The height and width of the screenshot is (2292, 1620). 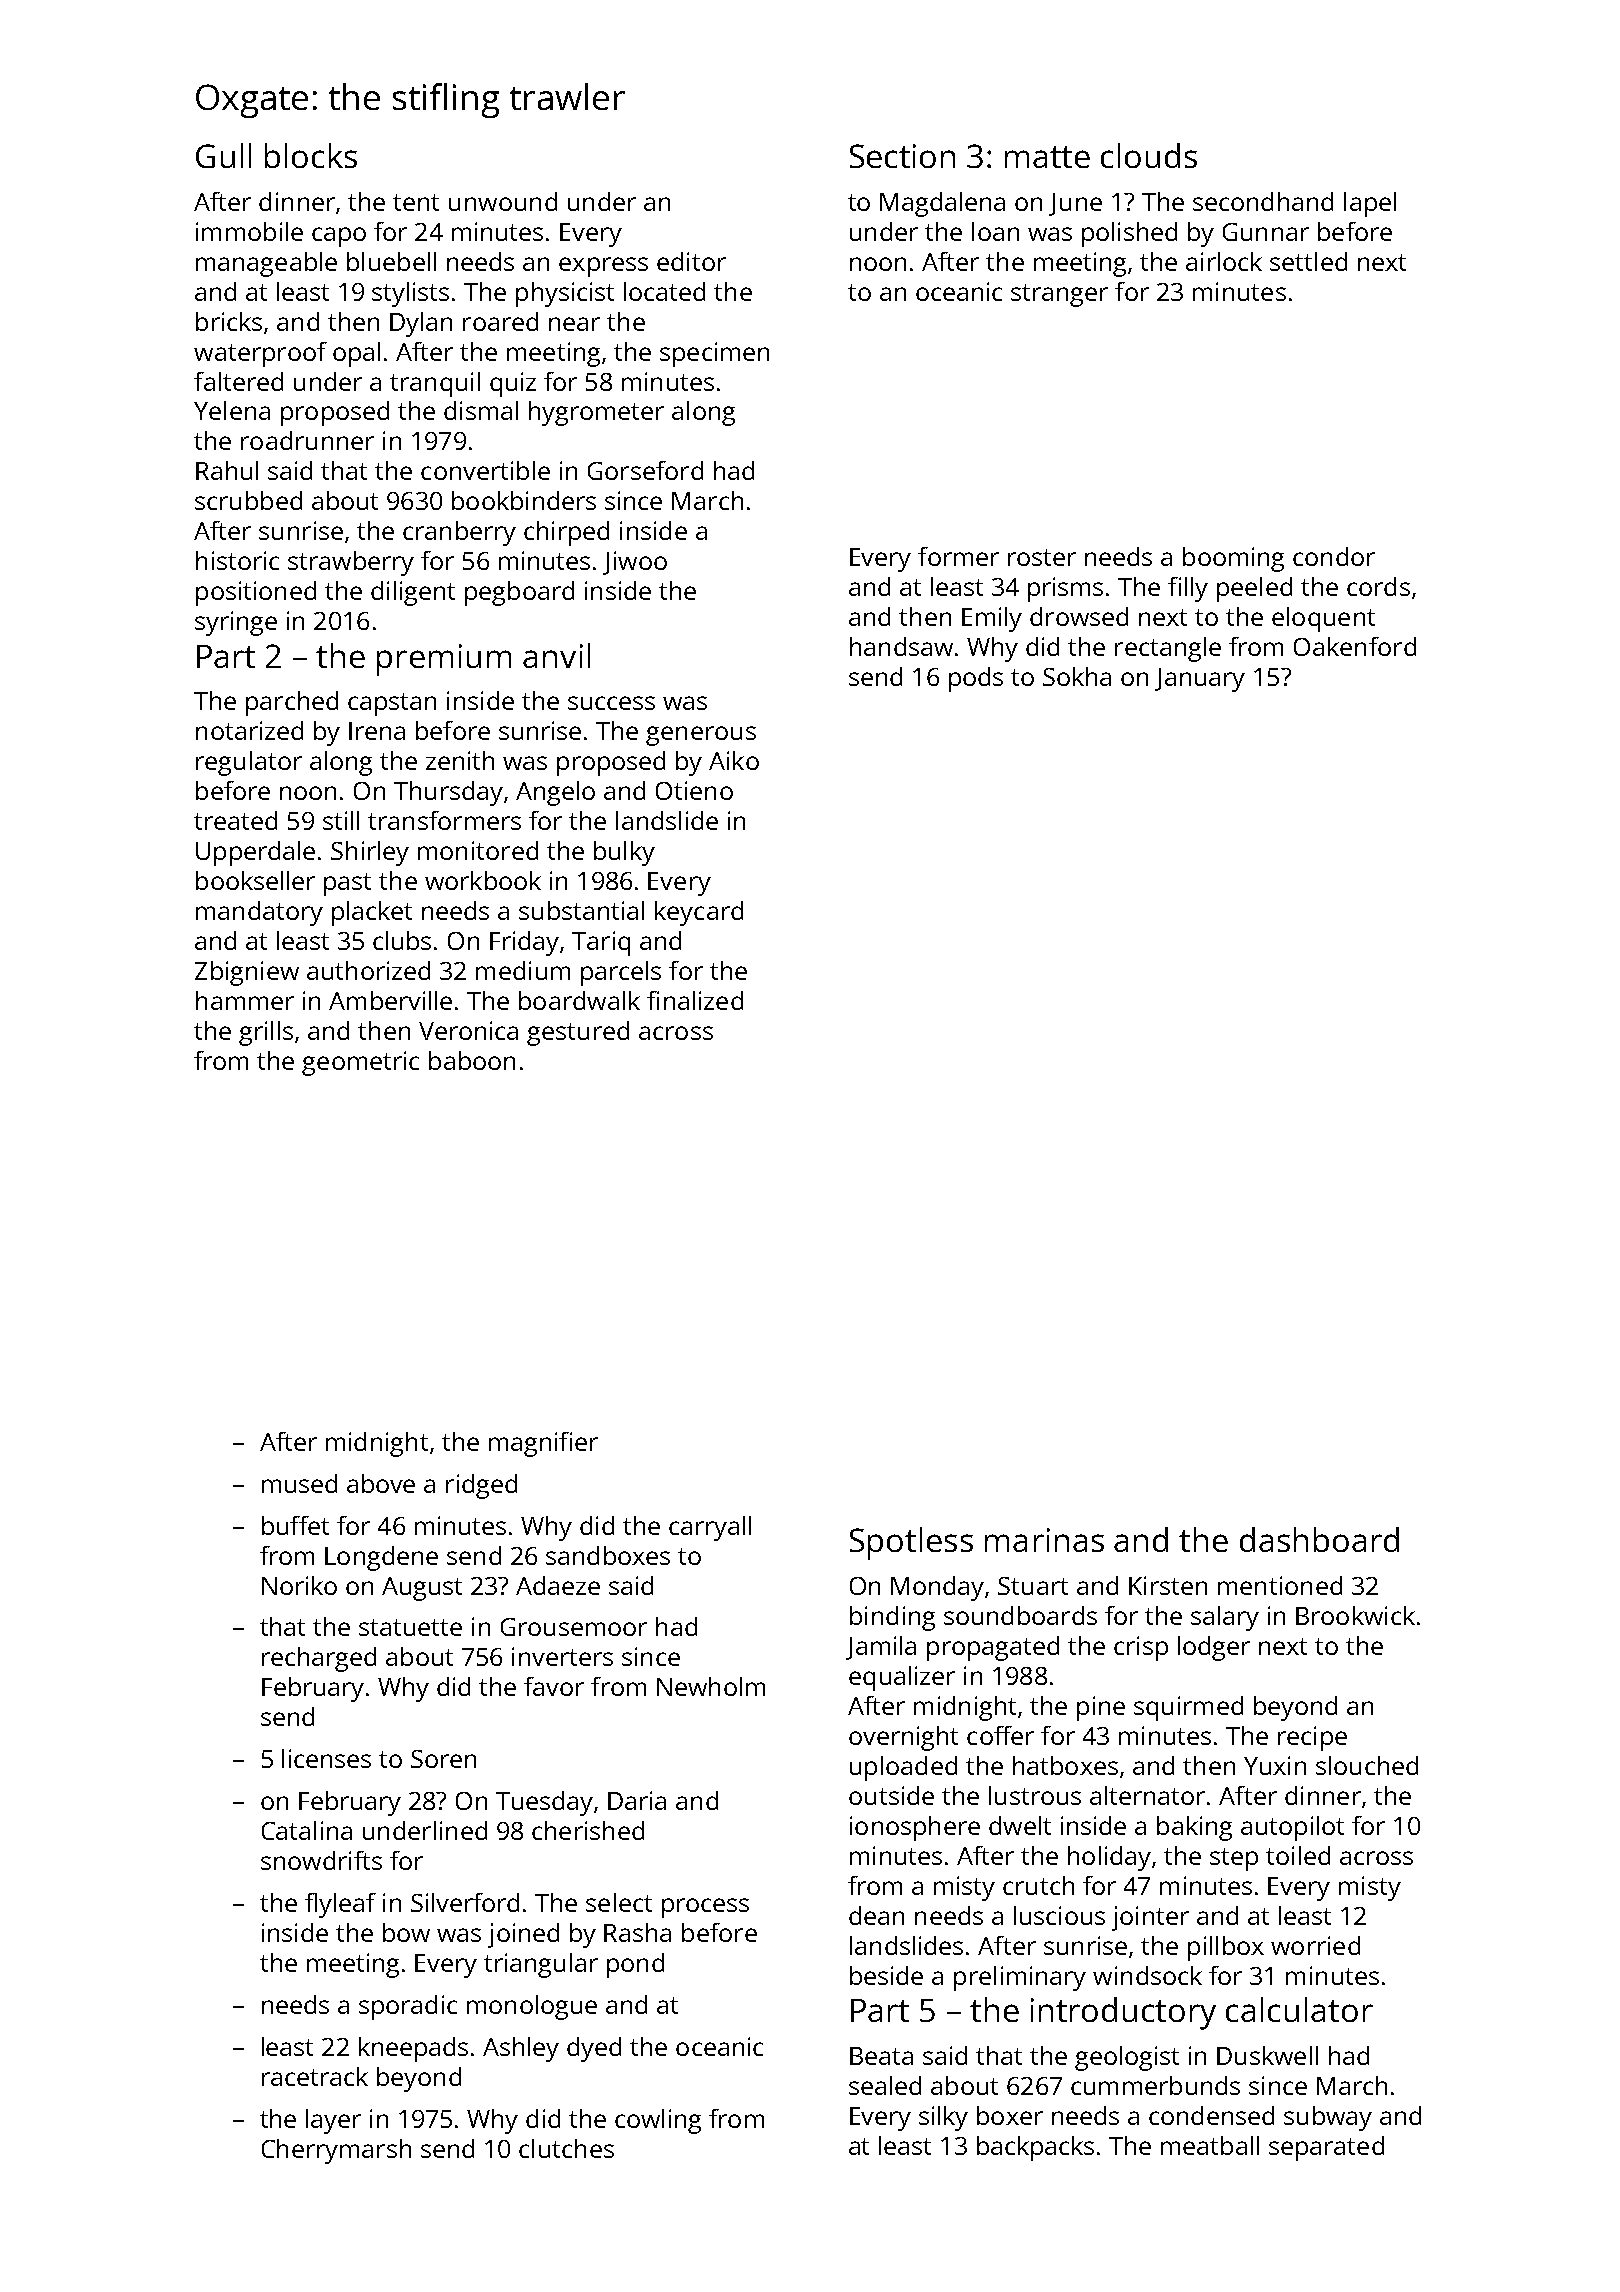 I want to click on pods, so click(x=976, y=679).
